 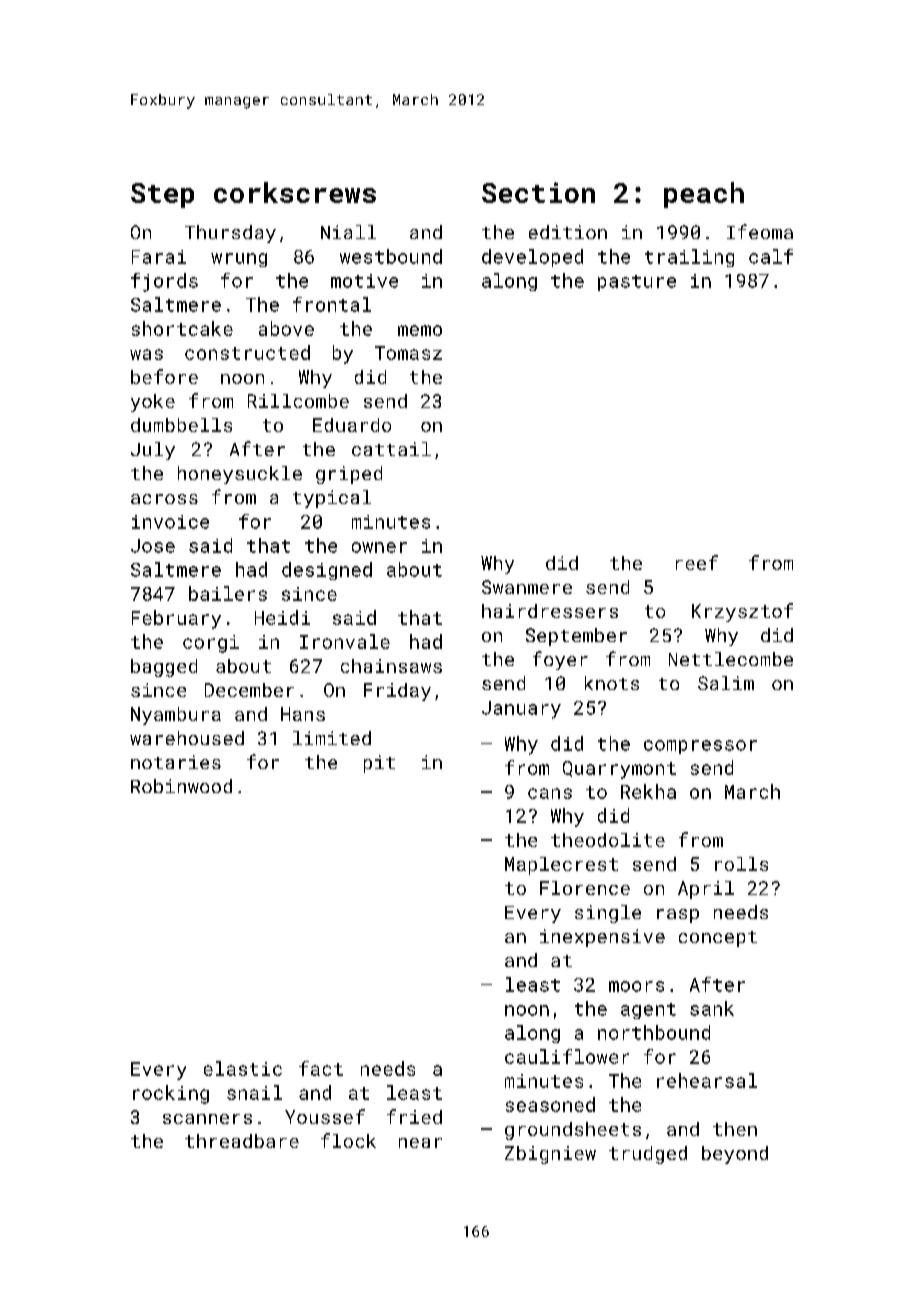 I want to click on rolls, so click(x=741, y=864).
